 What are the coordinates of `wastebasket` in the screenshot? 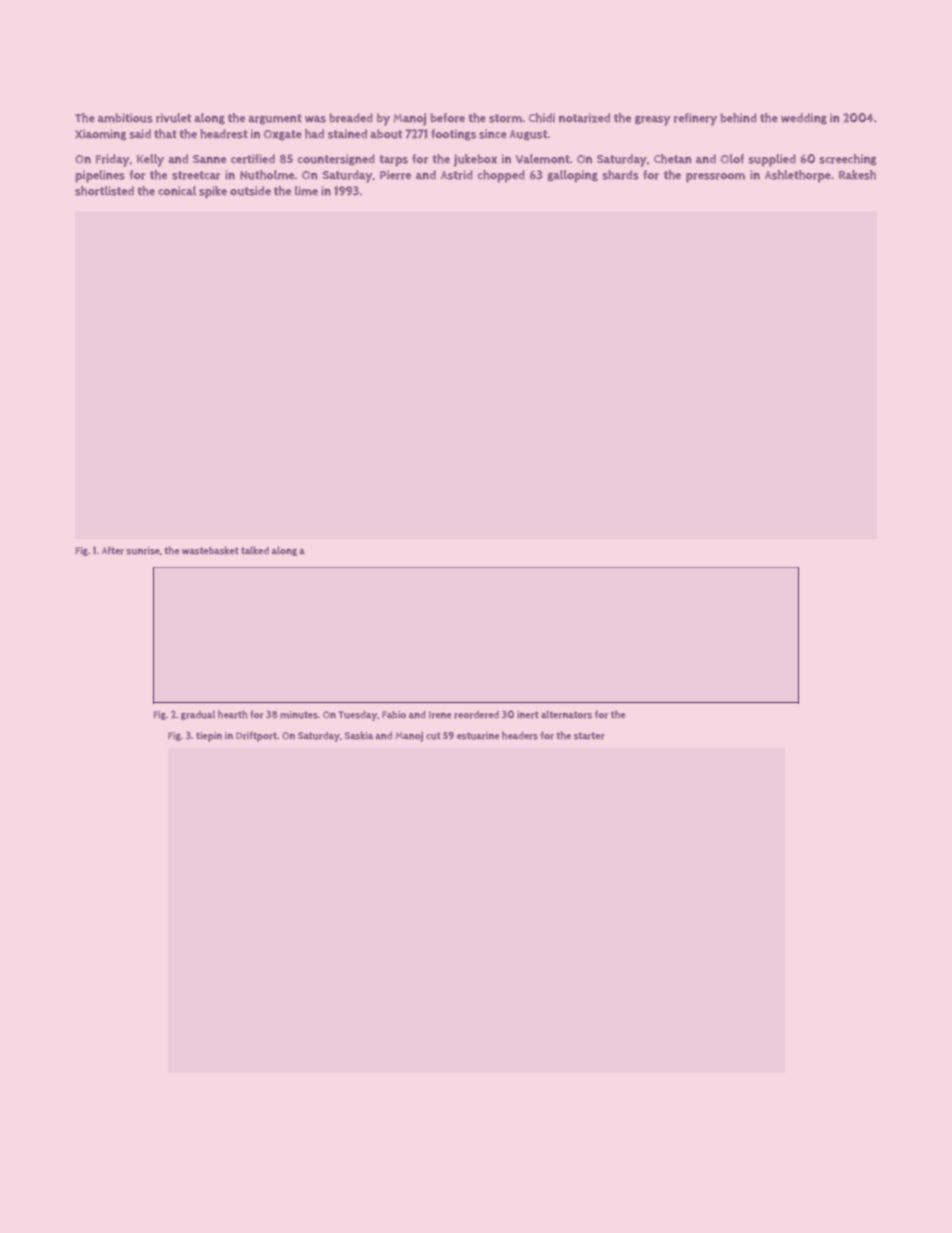 It's located at (210, 550).
